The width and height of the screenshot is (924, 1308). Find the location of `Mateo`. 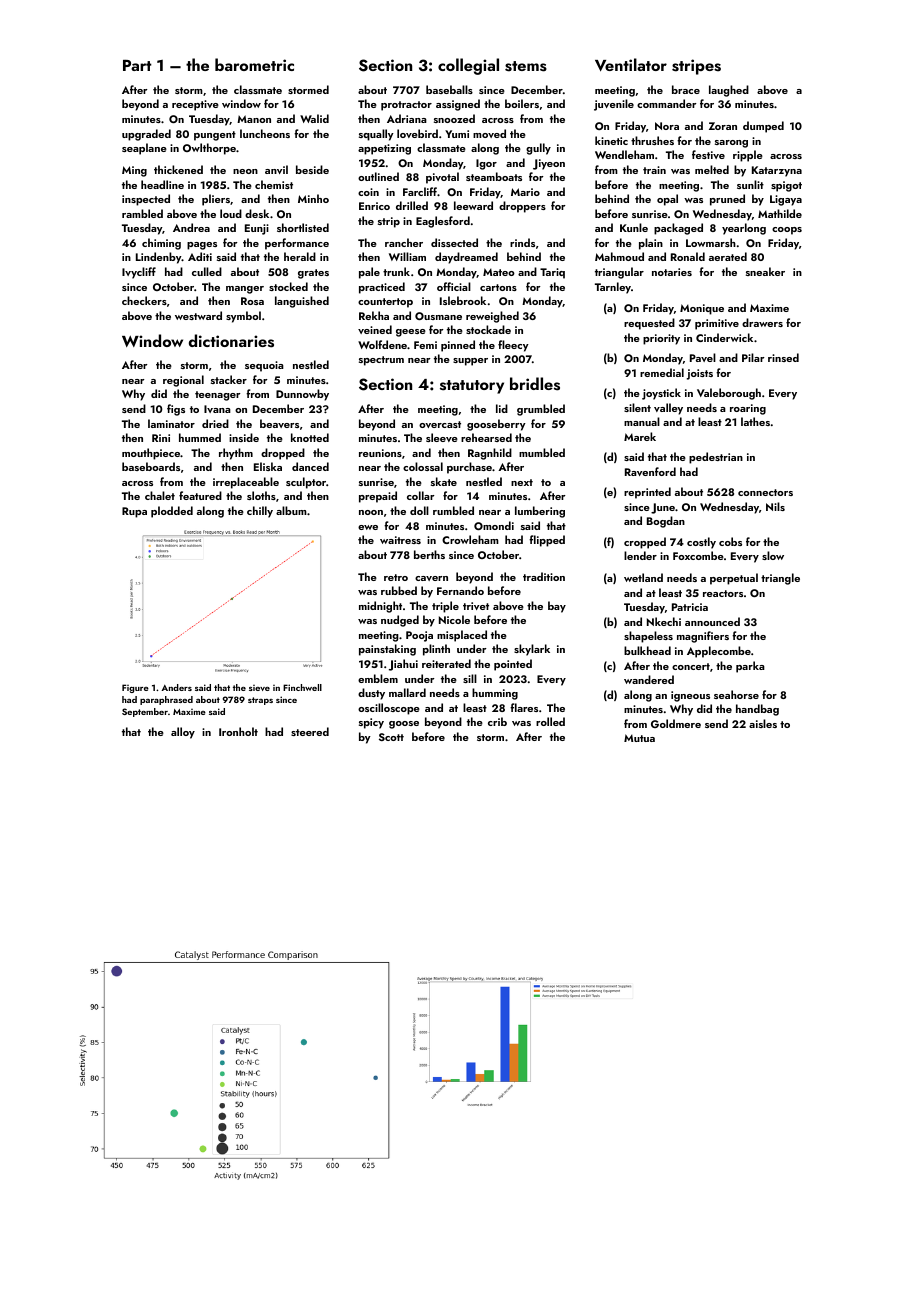

Mateo is located at coordinates (499, 272).
